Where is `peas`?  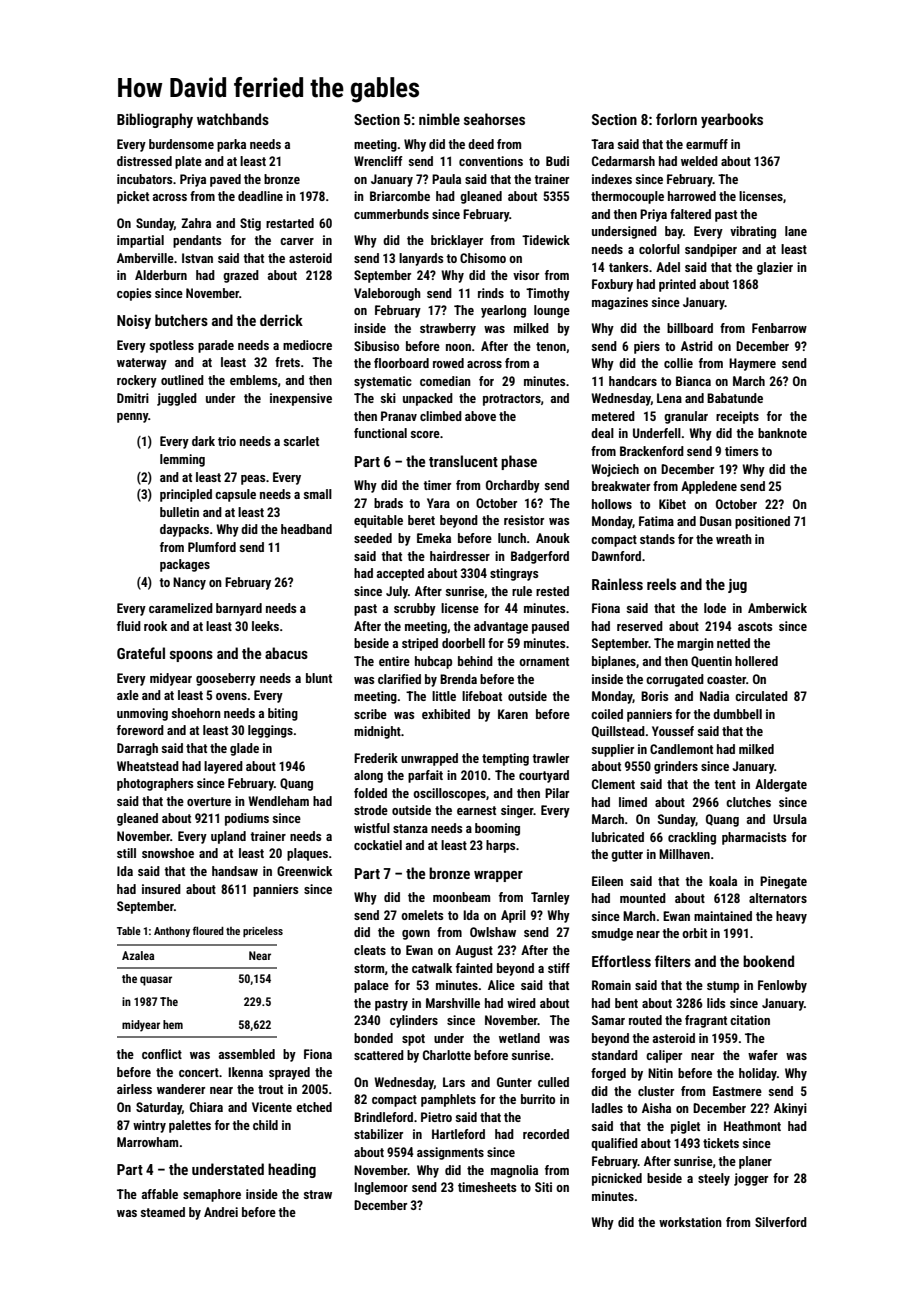
peas is located at coordinates (253, 480).
